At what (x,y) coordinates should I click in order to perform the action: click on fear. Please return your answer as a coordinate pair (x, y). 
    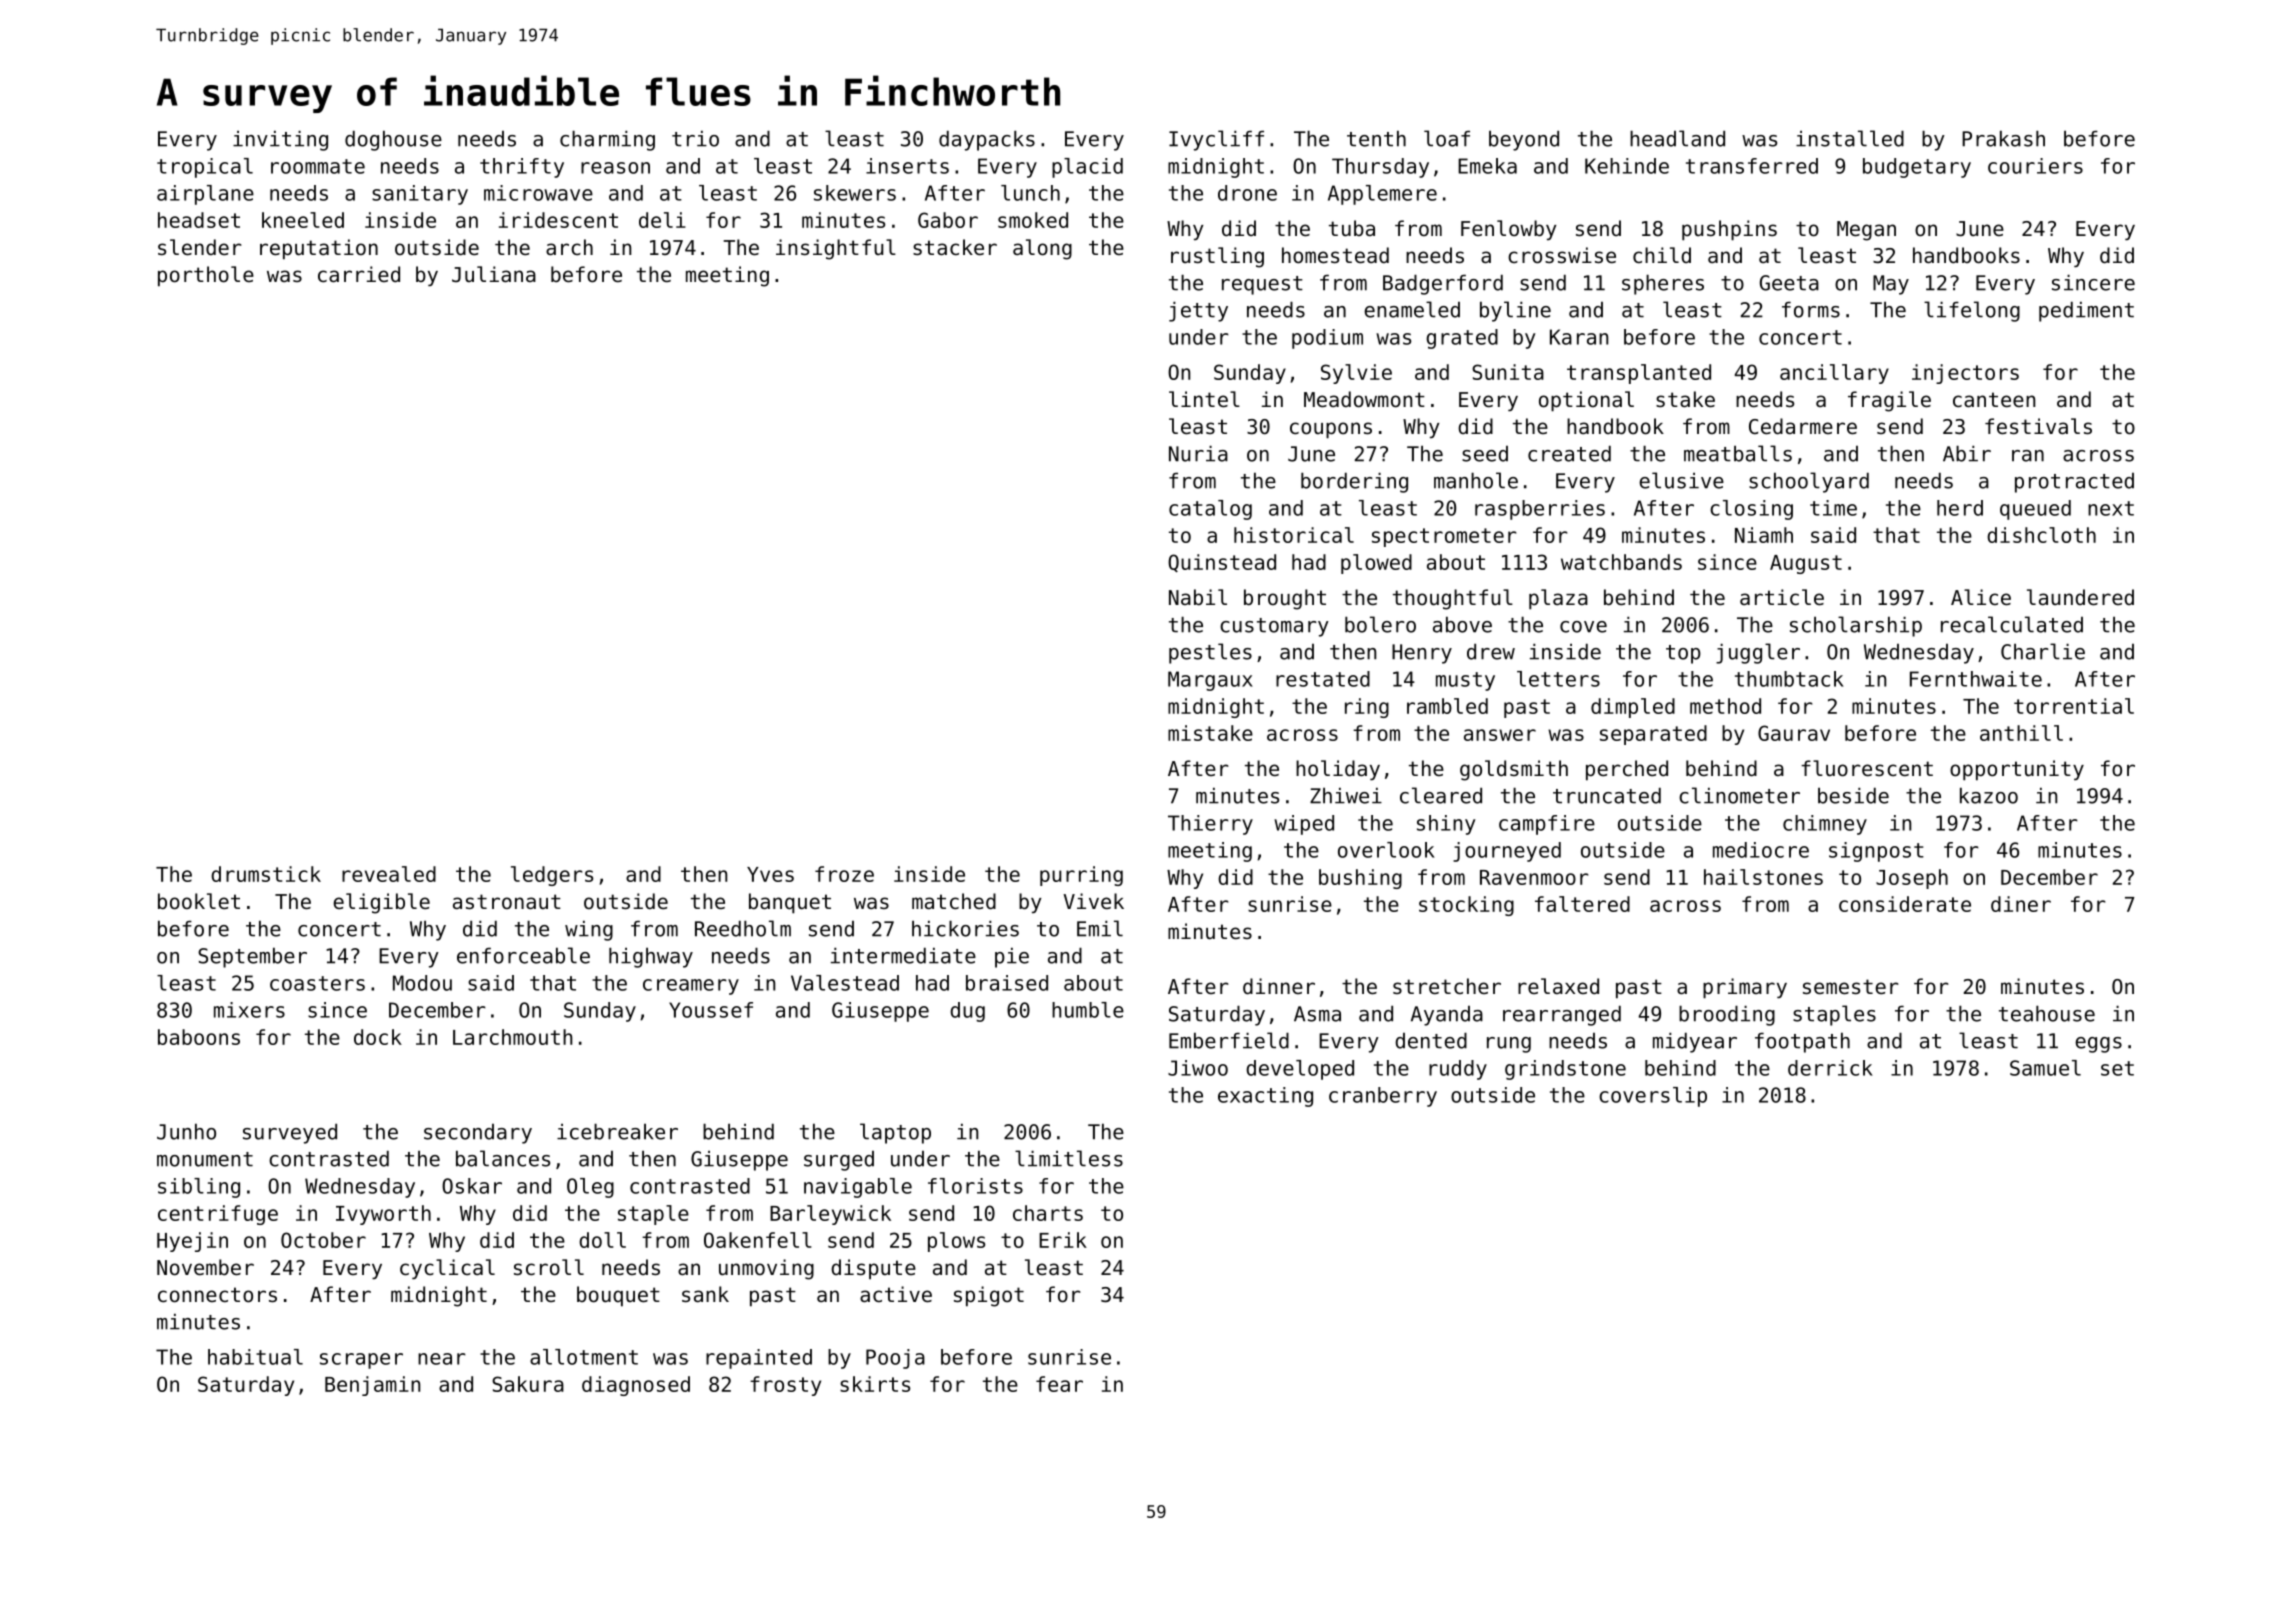
    Looking at the image, I should click on (1059, 1384).
